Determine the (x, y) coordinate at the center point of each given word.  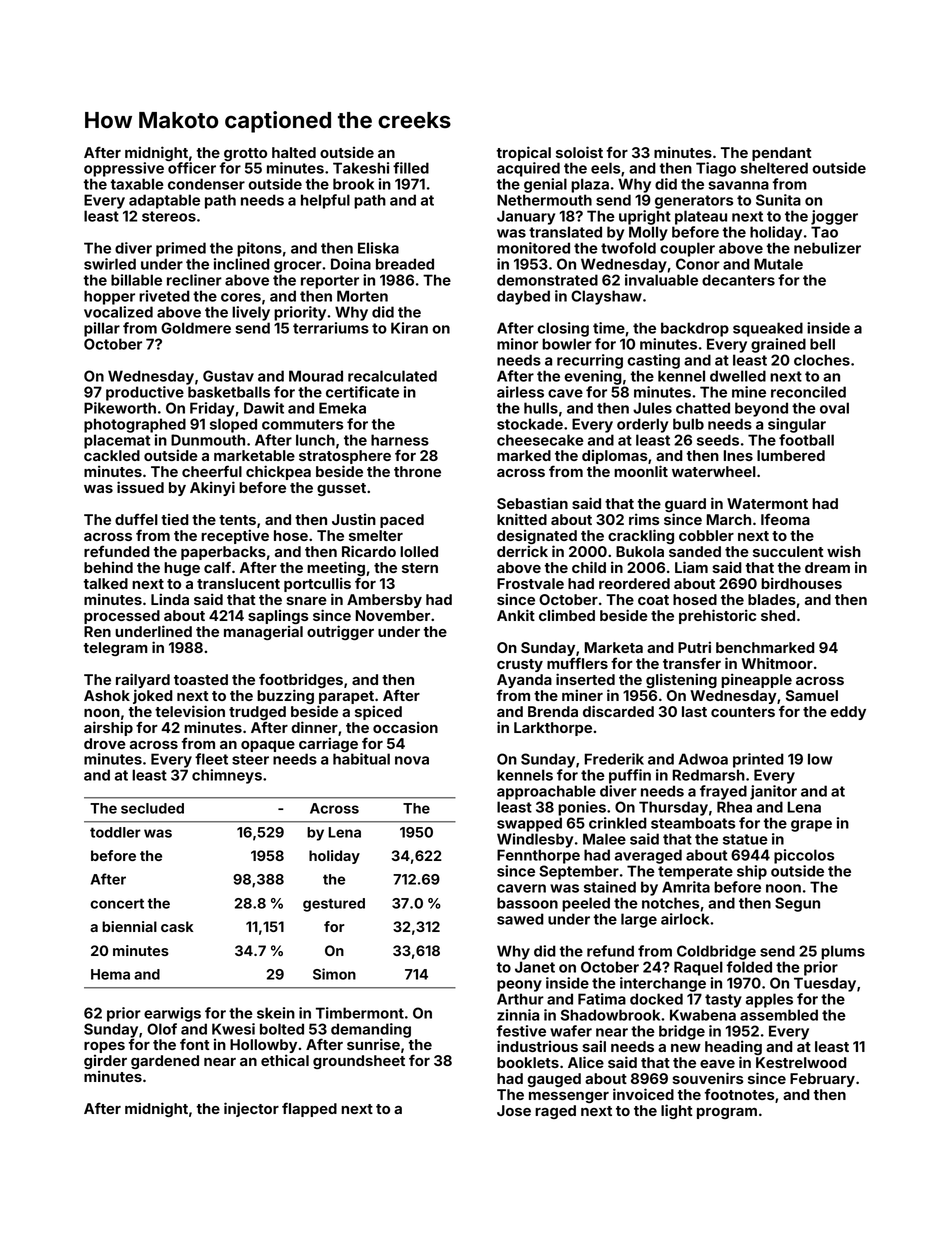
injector (251, 1109)
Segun (797, 904)
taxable (137, 184)
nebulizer (827, 248)
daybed (523, 297)
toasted (201, 679)
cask (177, 926)
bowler (567, 344)
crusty (520, 665)
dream (827, 567)
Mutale (778, 264)
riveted (164, 296)
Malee (604, 839)
